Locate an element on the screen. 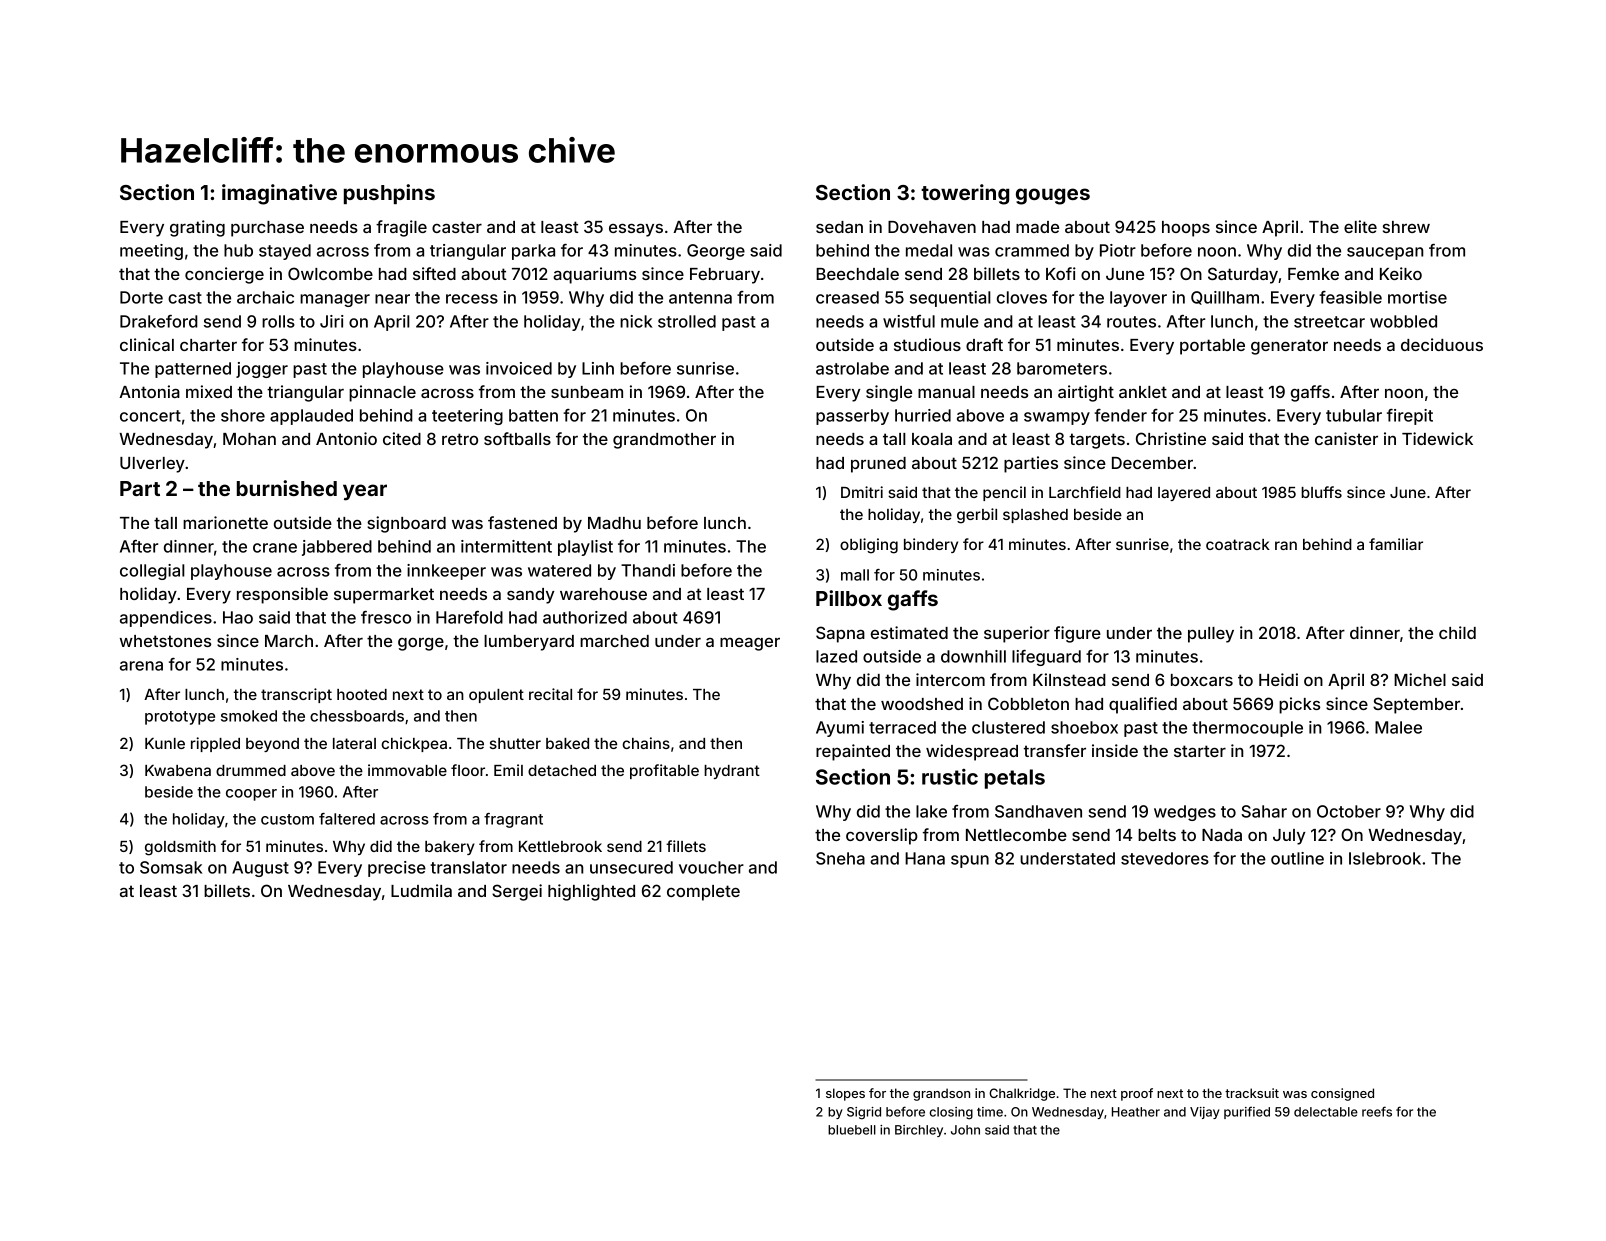 This screenshot has width=1606, height=1241. firepit is located at coordinates (1410, 417).
